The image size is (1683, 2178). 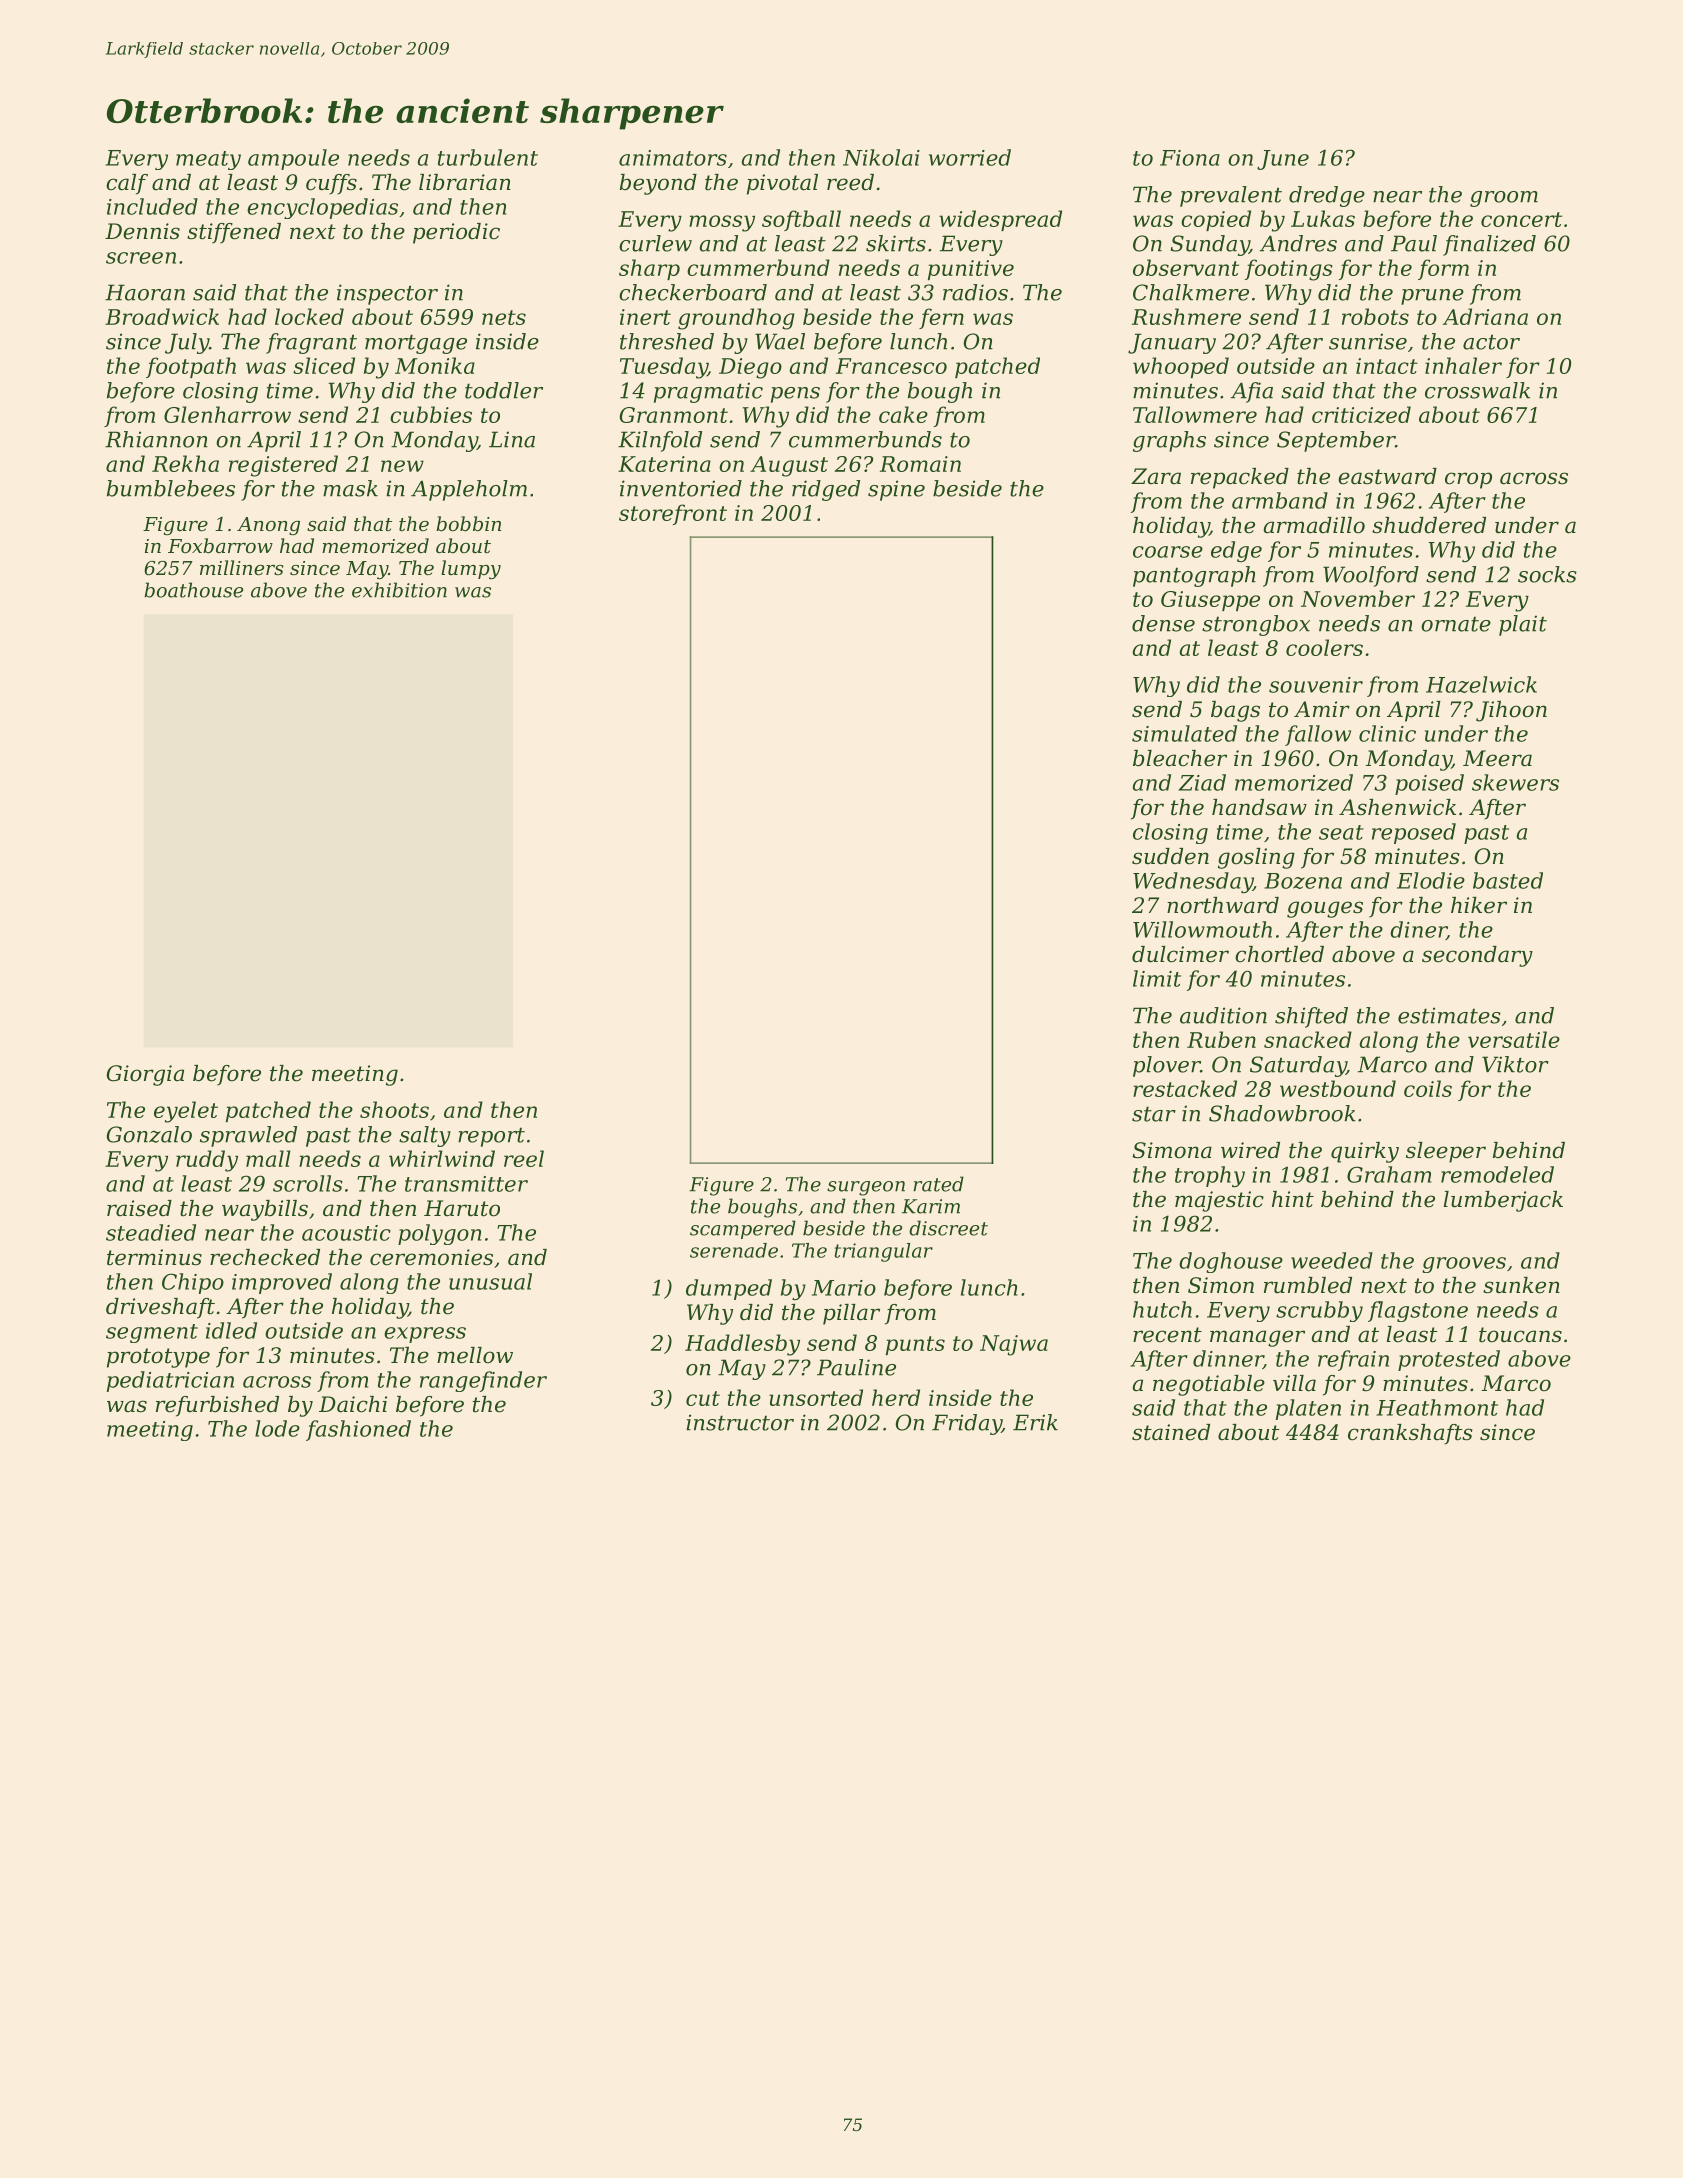 I want to click on steadied, so click(x=151, y=1232).
